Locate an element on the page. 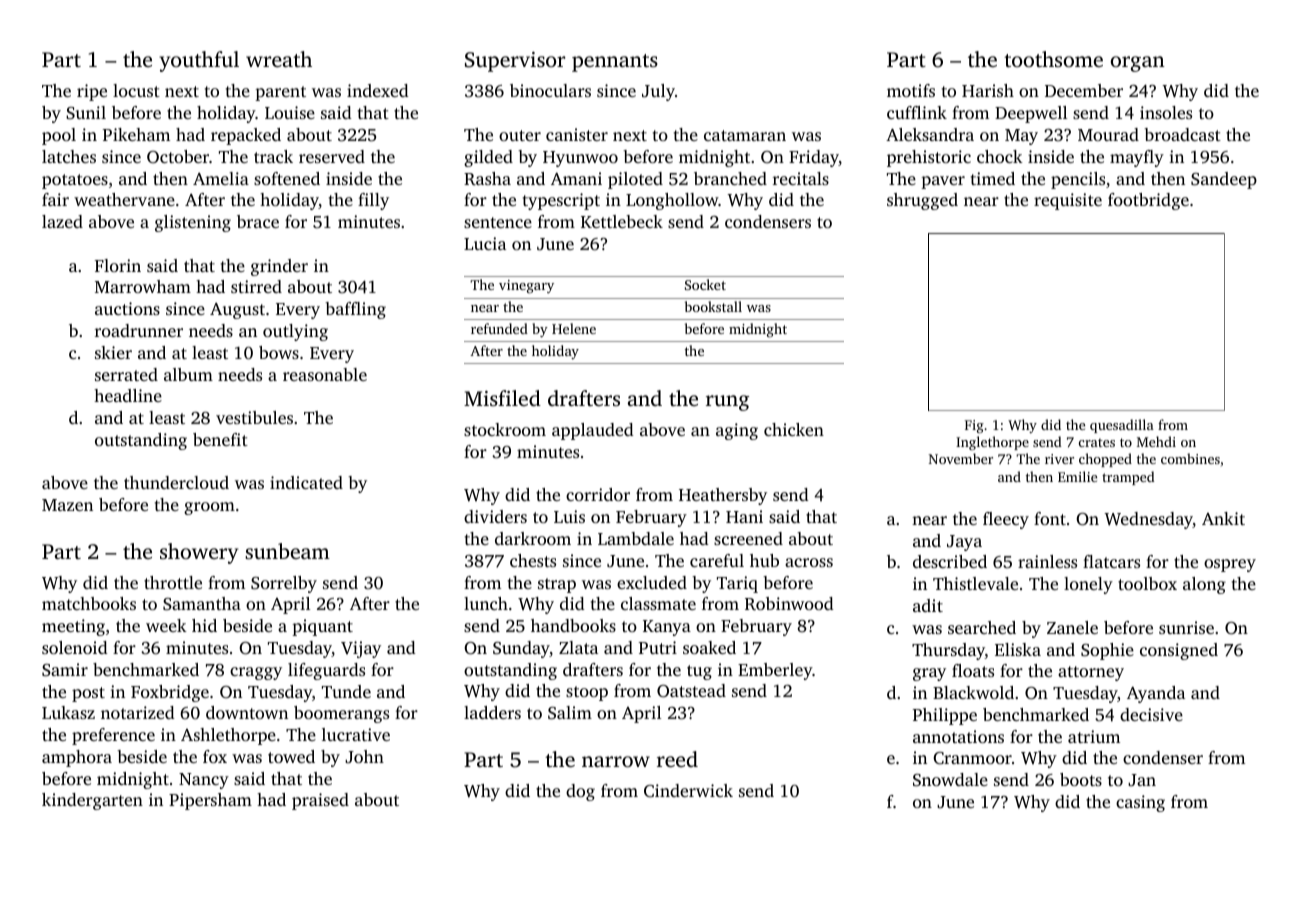 Image resolution: width=1308 pixels, height=924 pixels. Supervisor is located at coordinates (515, 62).
